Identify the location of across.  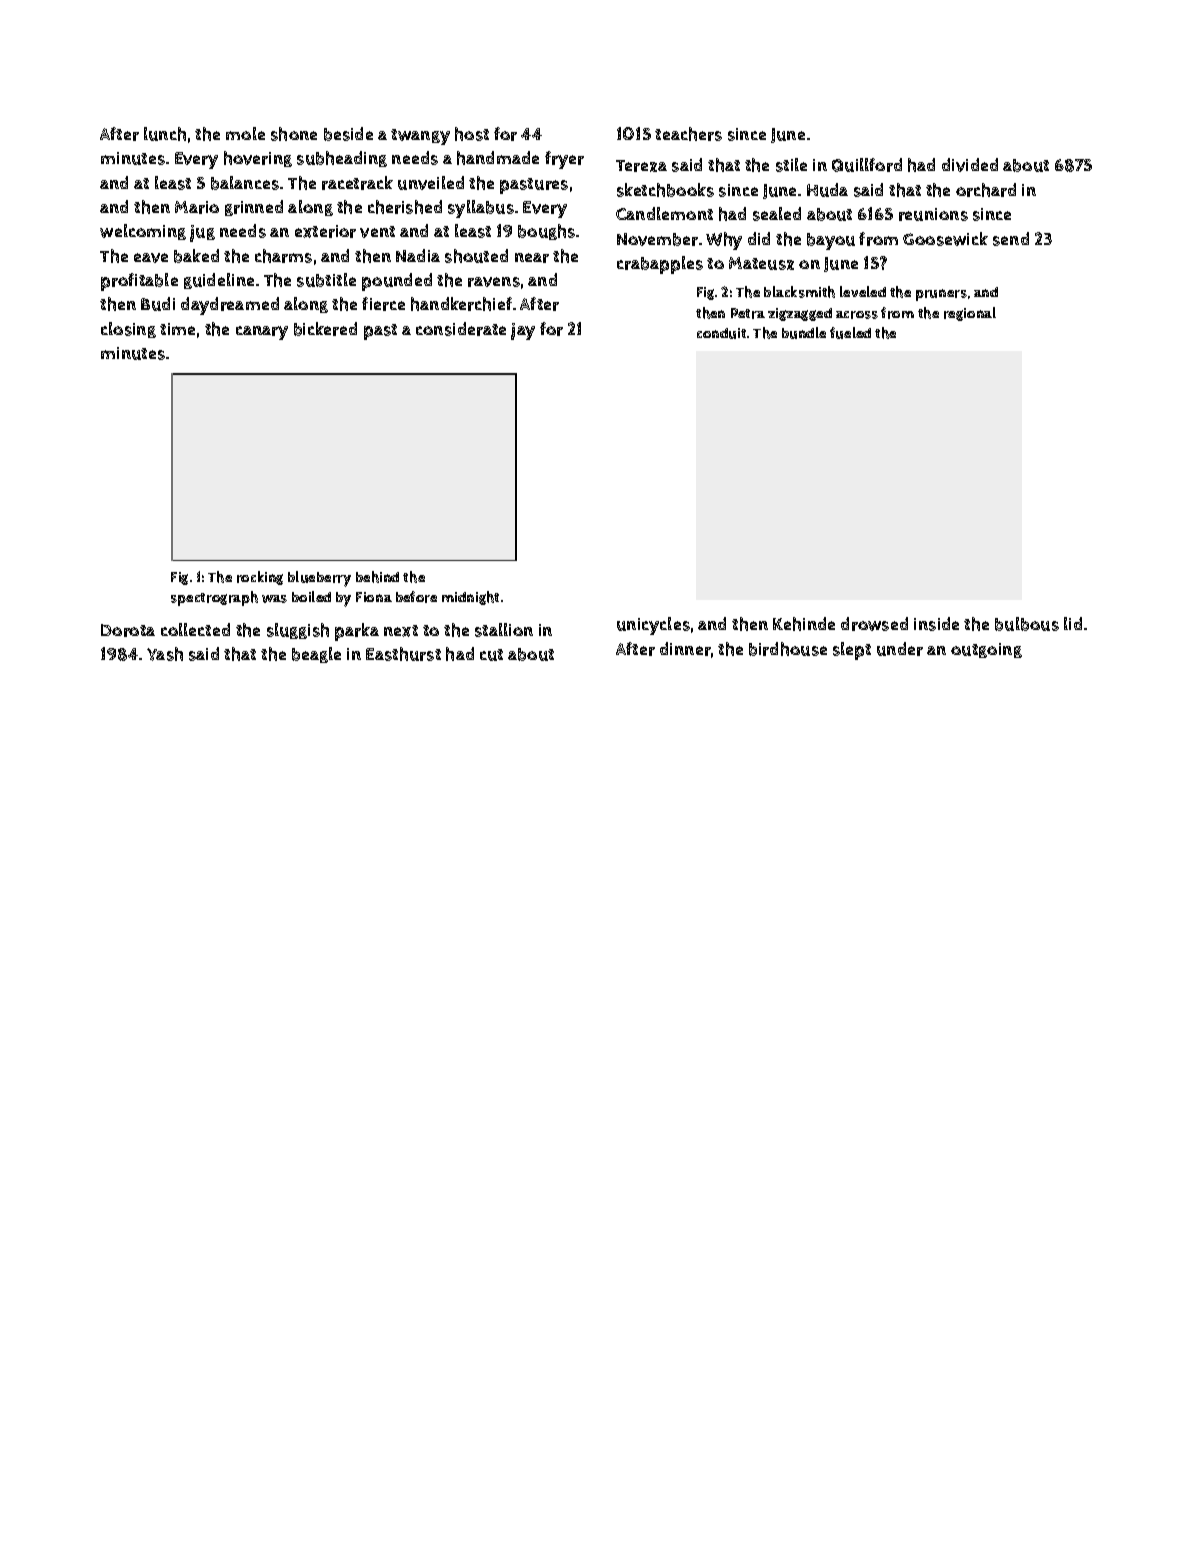
(857, 315).
